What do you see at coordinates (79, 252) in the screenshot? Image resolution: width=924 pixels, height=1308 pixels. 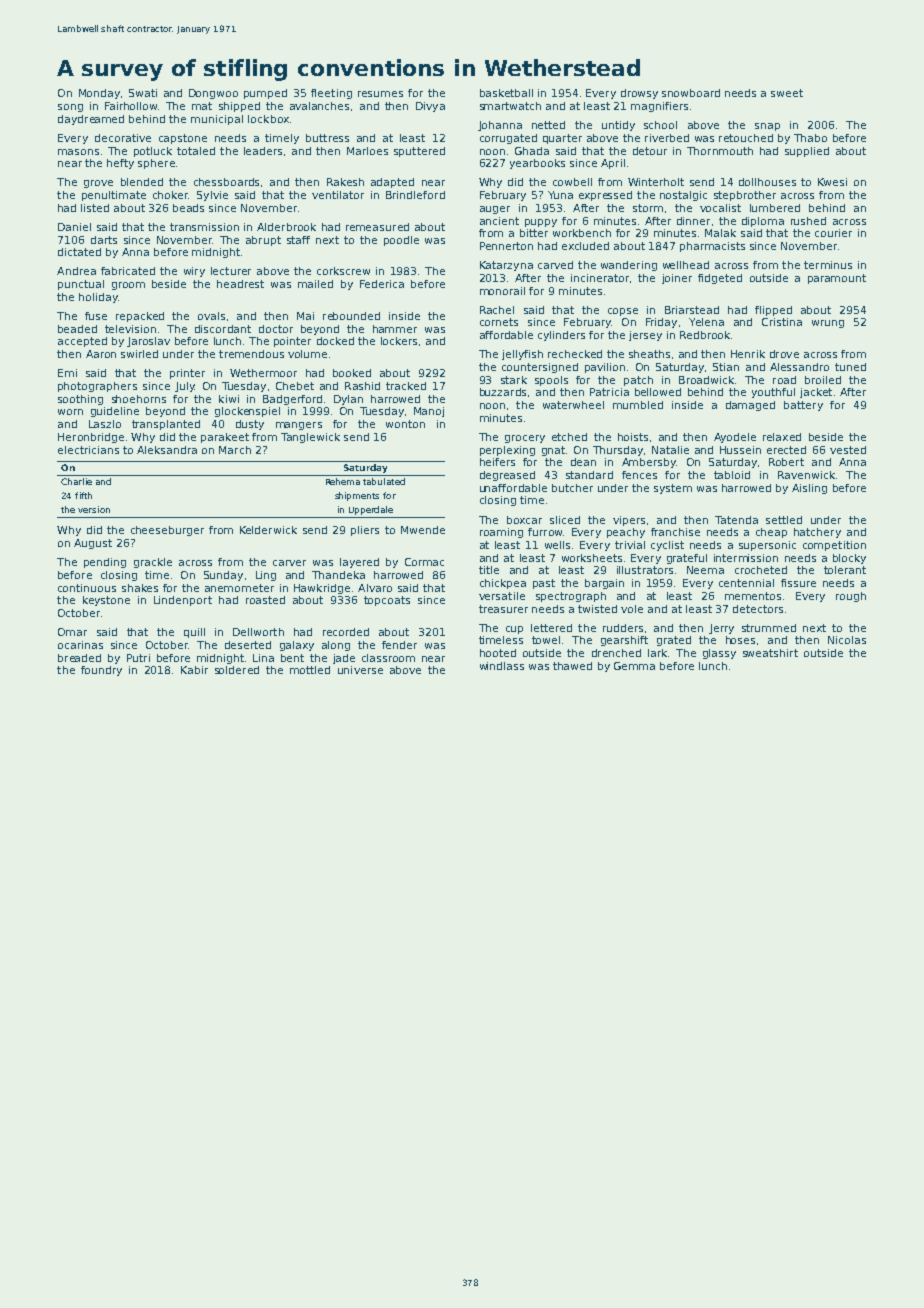 I see `dictated` at bounding box center [79, 252].
